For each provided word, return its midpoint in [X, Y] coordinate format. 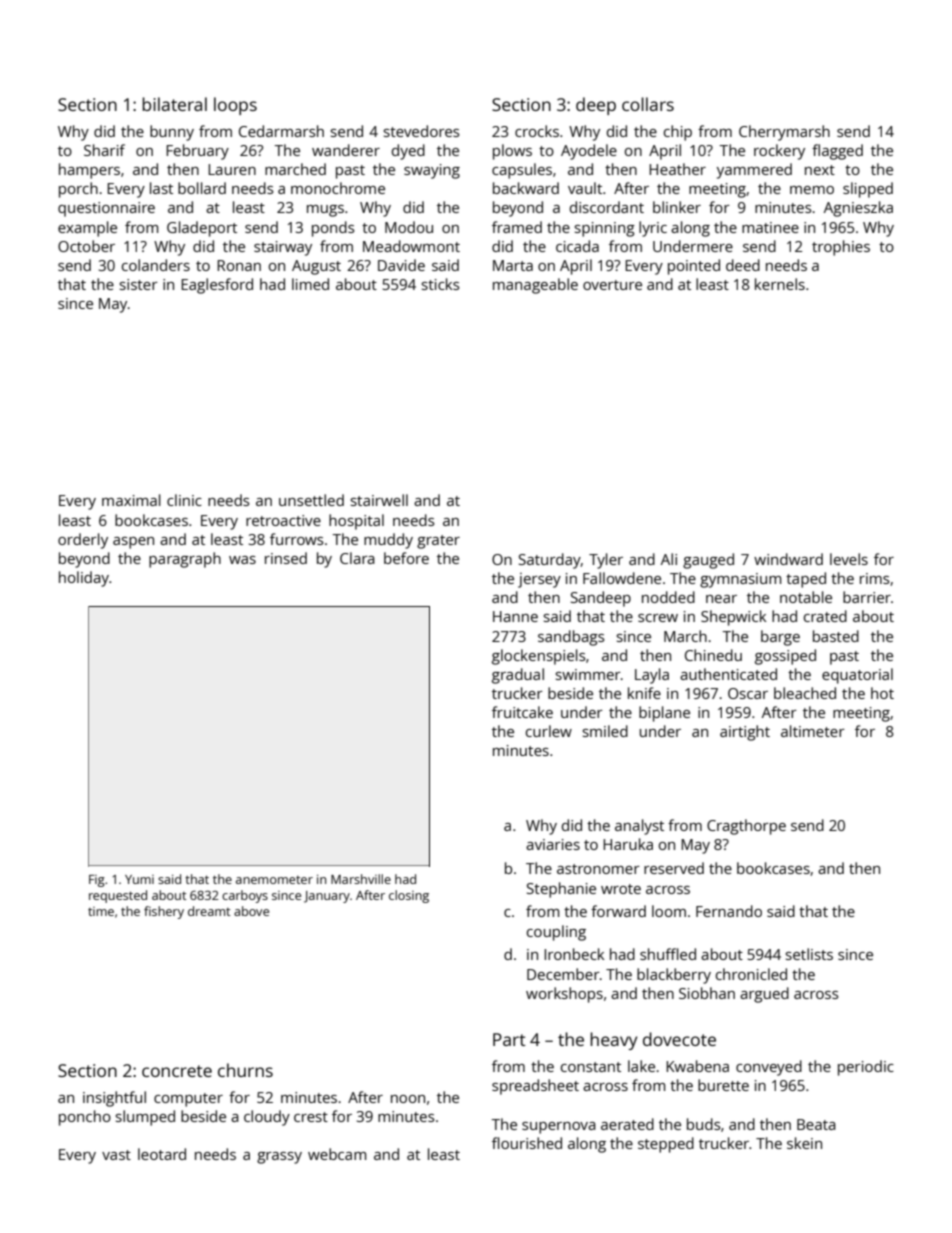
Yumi [139, 879]
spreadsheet [535, 1087]
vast [116, 1155]
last [161, 188]
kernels [780, 284]
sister [139, 284]
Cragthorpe [746, 827]
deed [743, 265]
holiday [84, 579]
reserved [674, 868]
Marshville [361, 879]
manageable [535, 286]
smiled [605, 731]
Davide [401, 265]
